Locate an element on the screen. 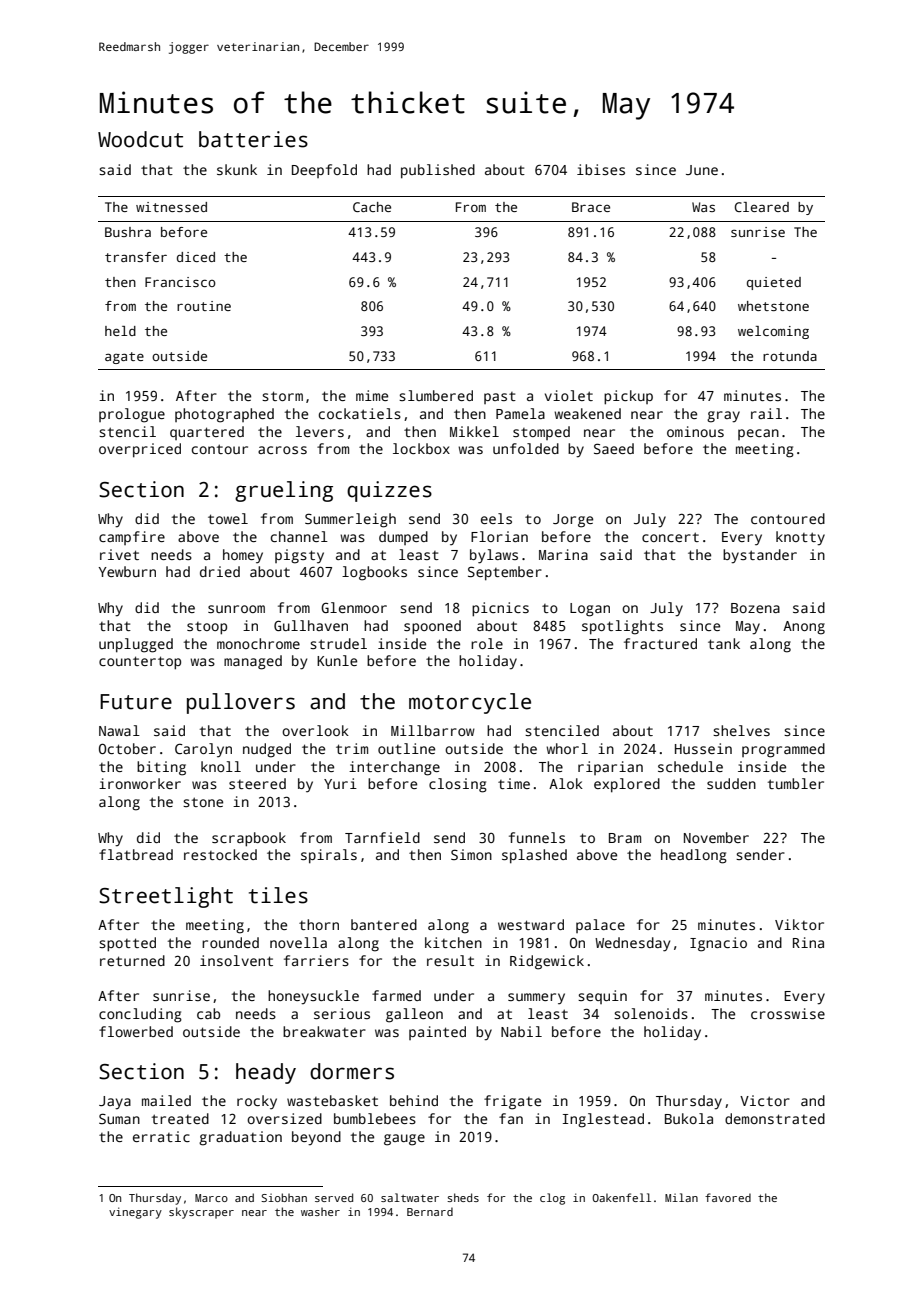 The image size is (924, 1308). Woodcut is located at coordinates (140, 139).
